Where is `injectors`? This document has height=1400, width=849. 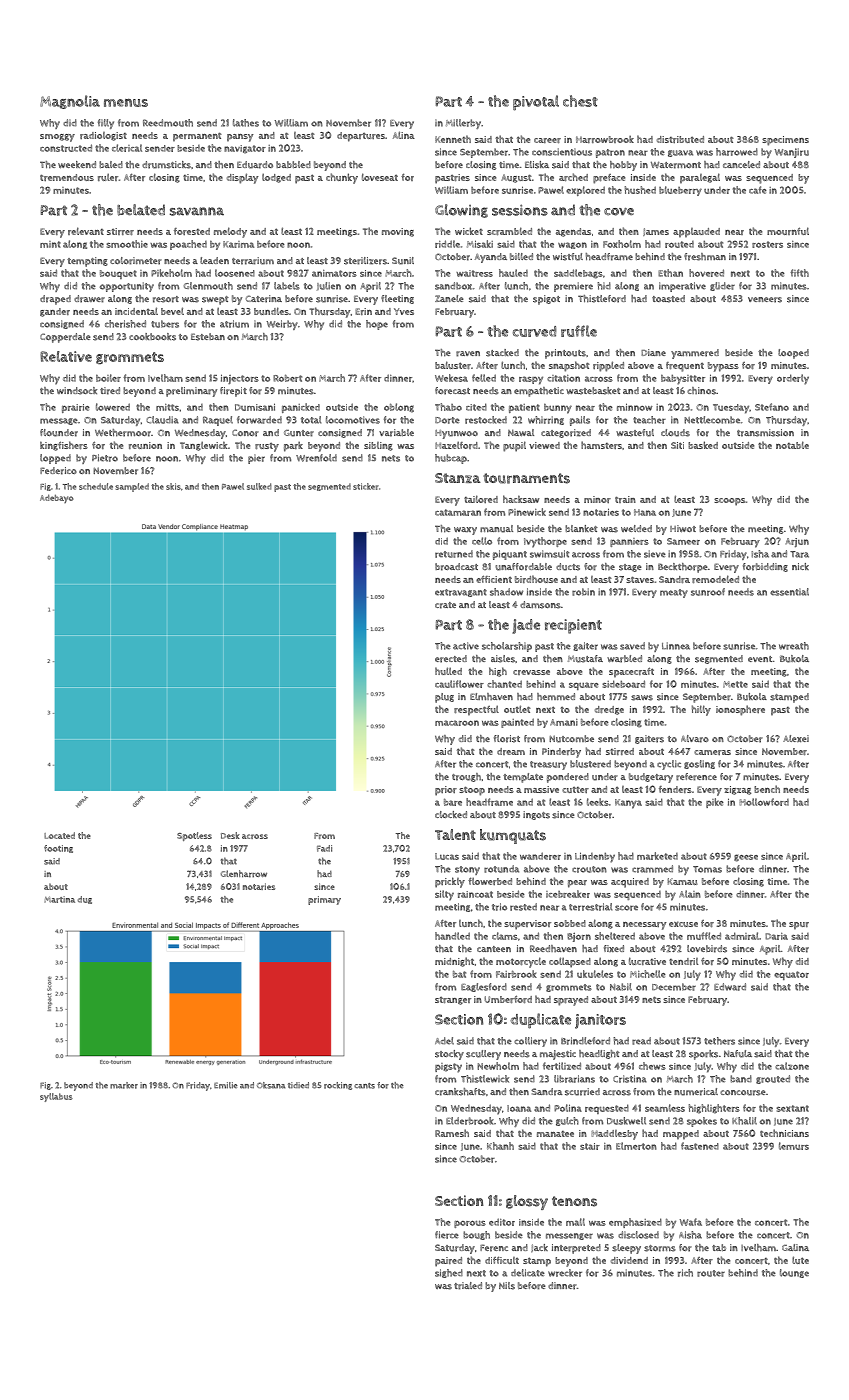 injectors is located at coordinates (240, 379).
